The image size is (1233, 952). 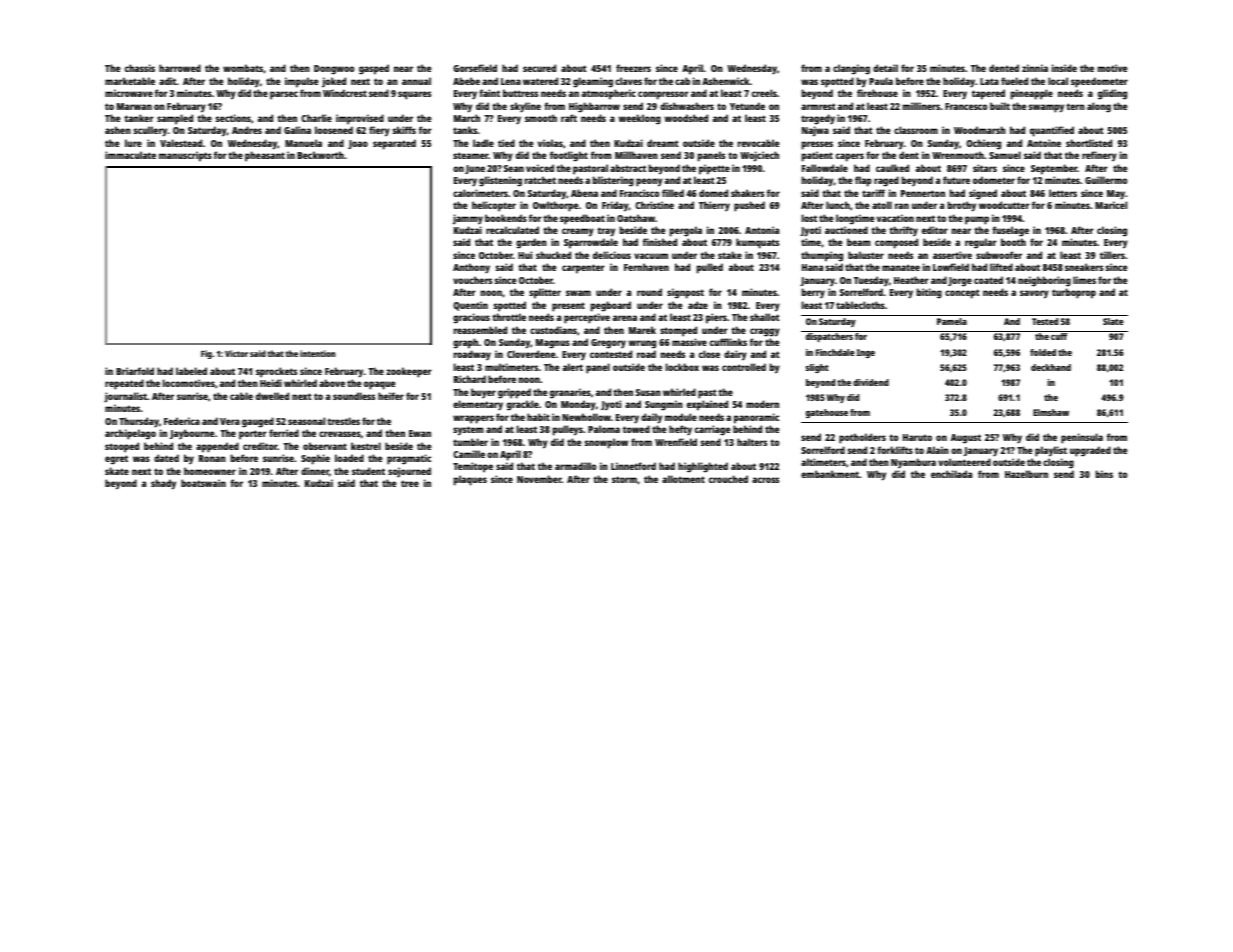 What do you see at coordinates (374, 69) in the document?
I see `gasped` at bounding box center [374, 69].
